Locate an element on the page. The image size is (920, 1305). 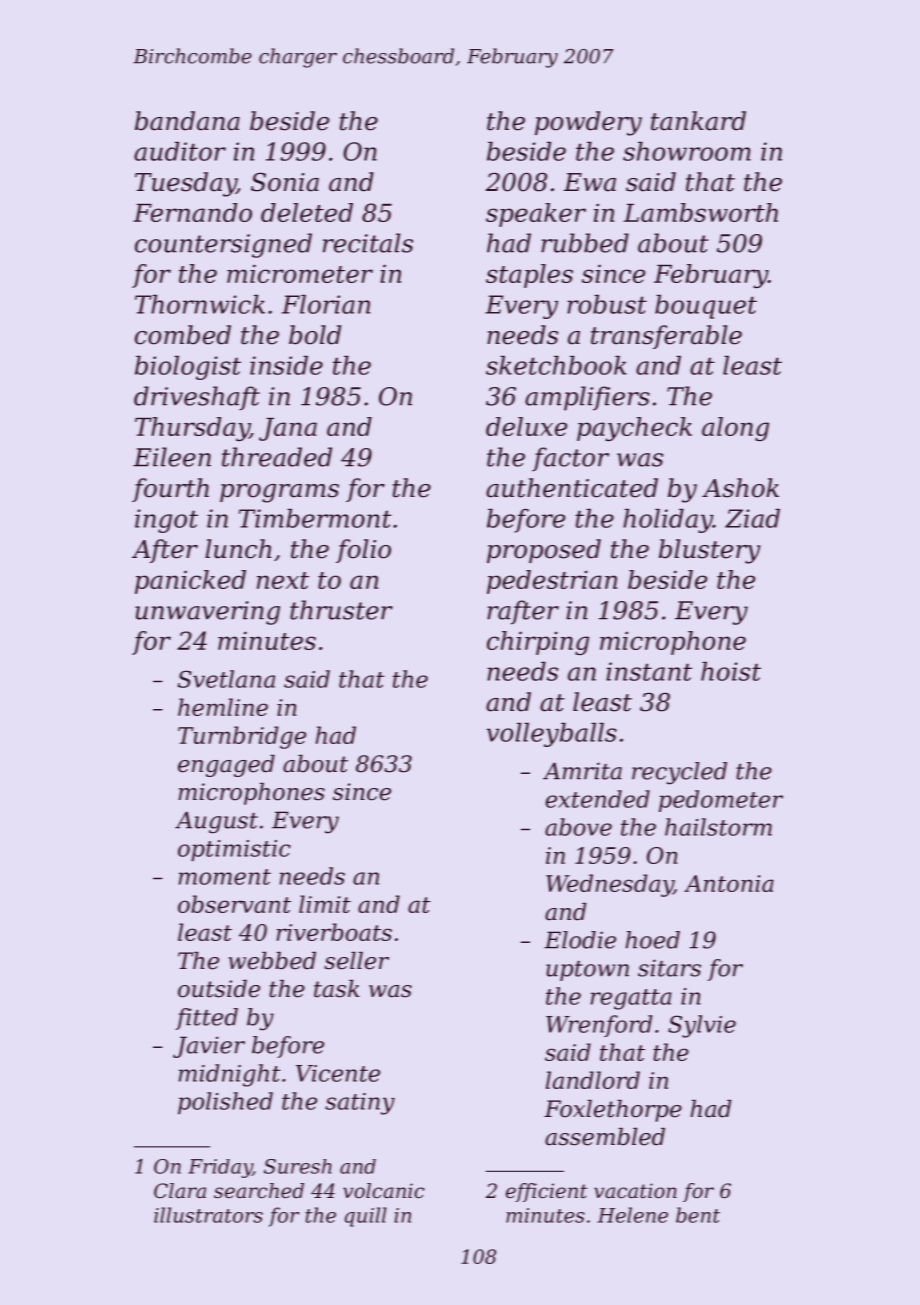
powdery is located at coordinates (588, 123).
